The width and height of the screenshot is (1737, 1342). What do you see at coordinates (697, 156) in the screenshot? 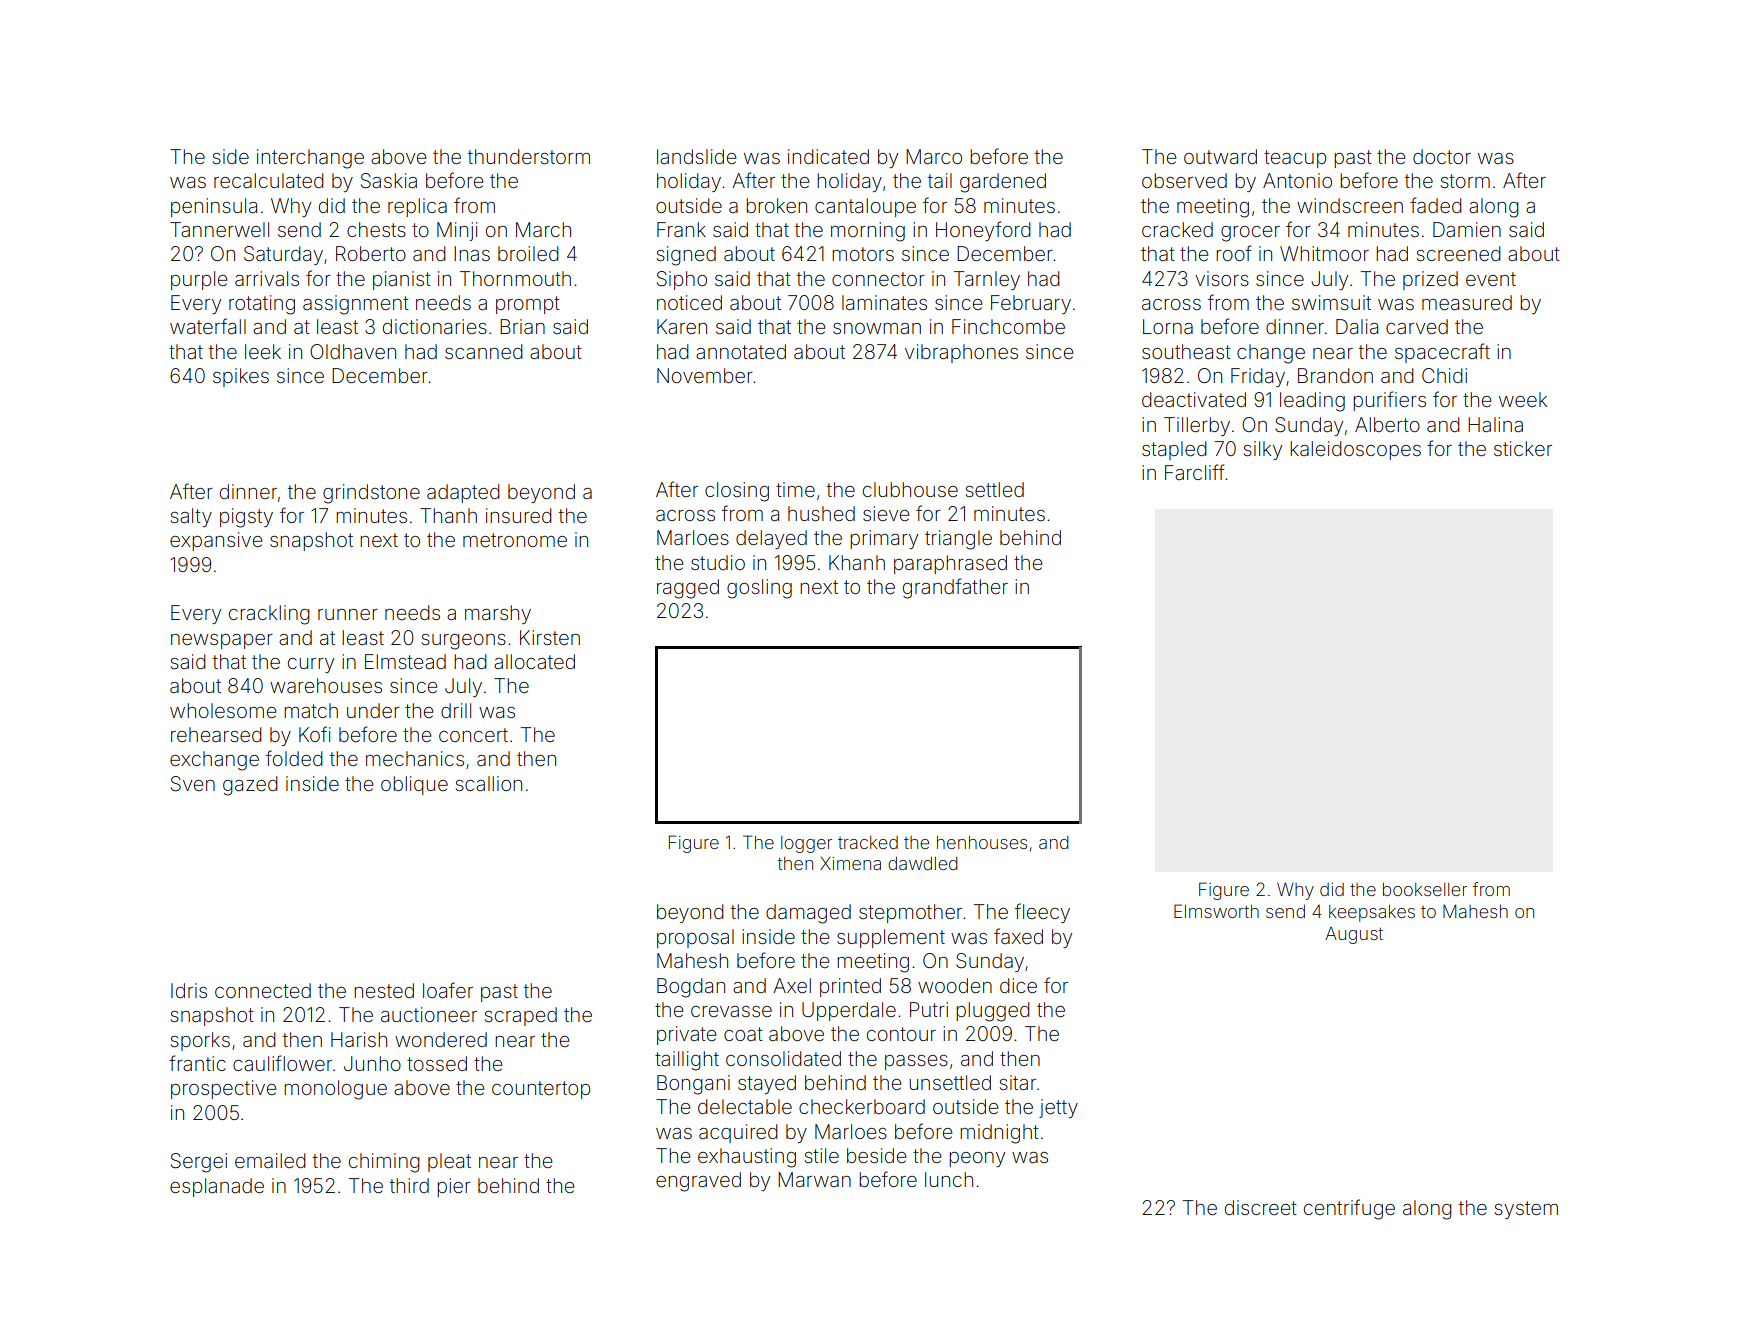
I see `landslide` at bounding box center [697, 156].
